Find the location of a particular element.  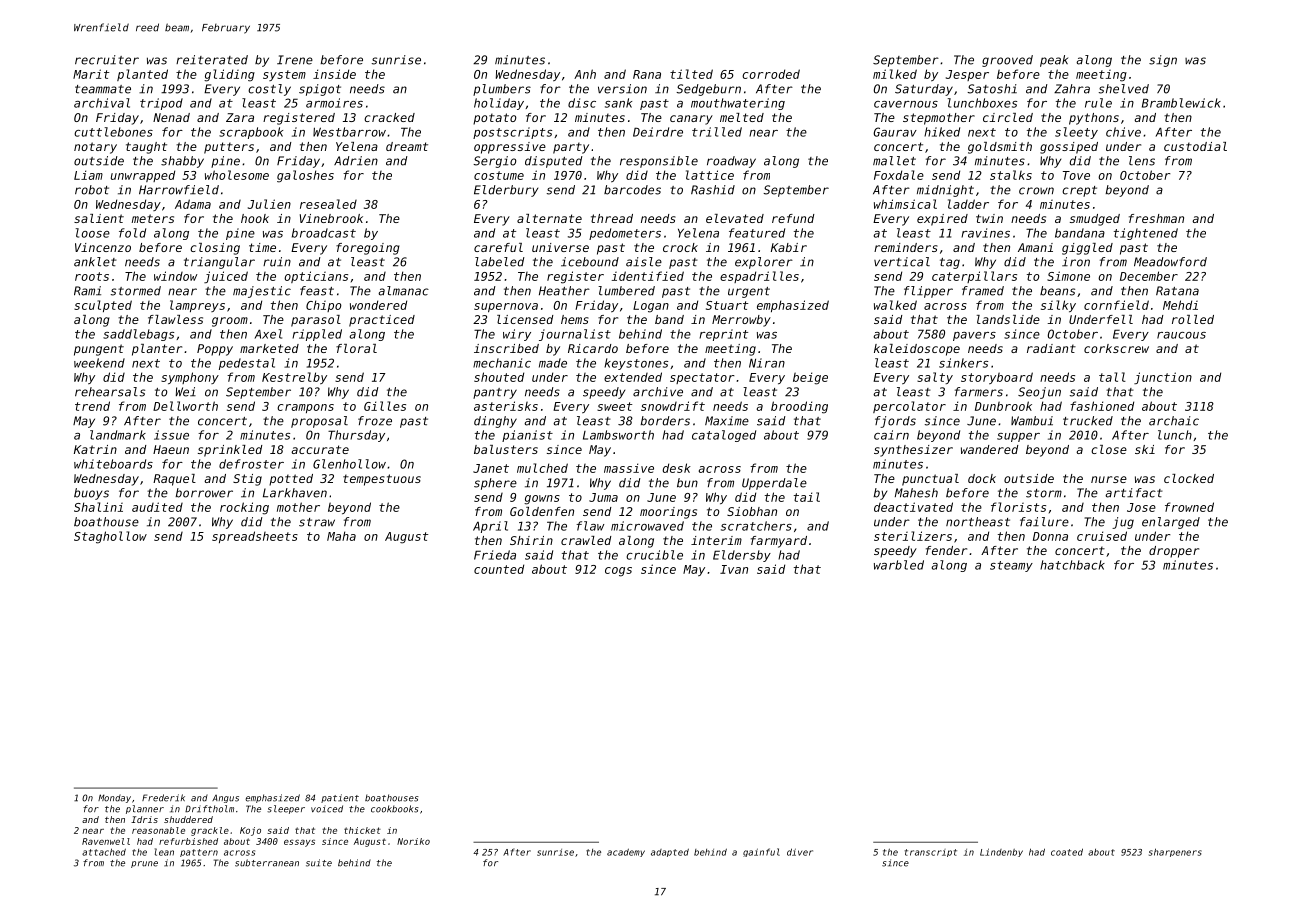

Thursday is located at coordinates (356, 436).
